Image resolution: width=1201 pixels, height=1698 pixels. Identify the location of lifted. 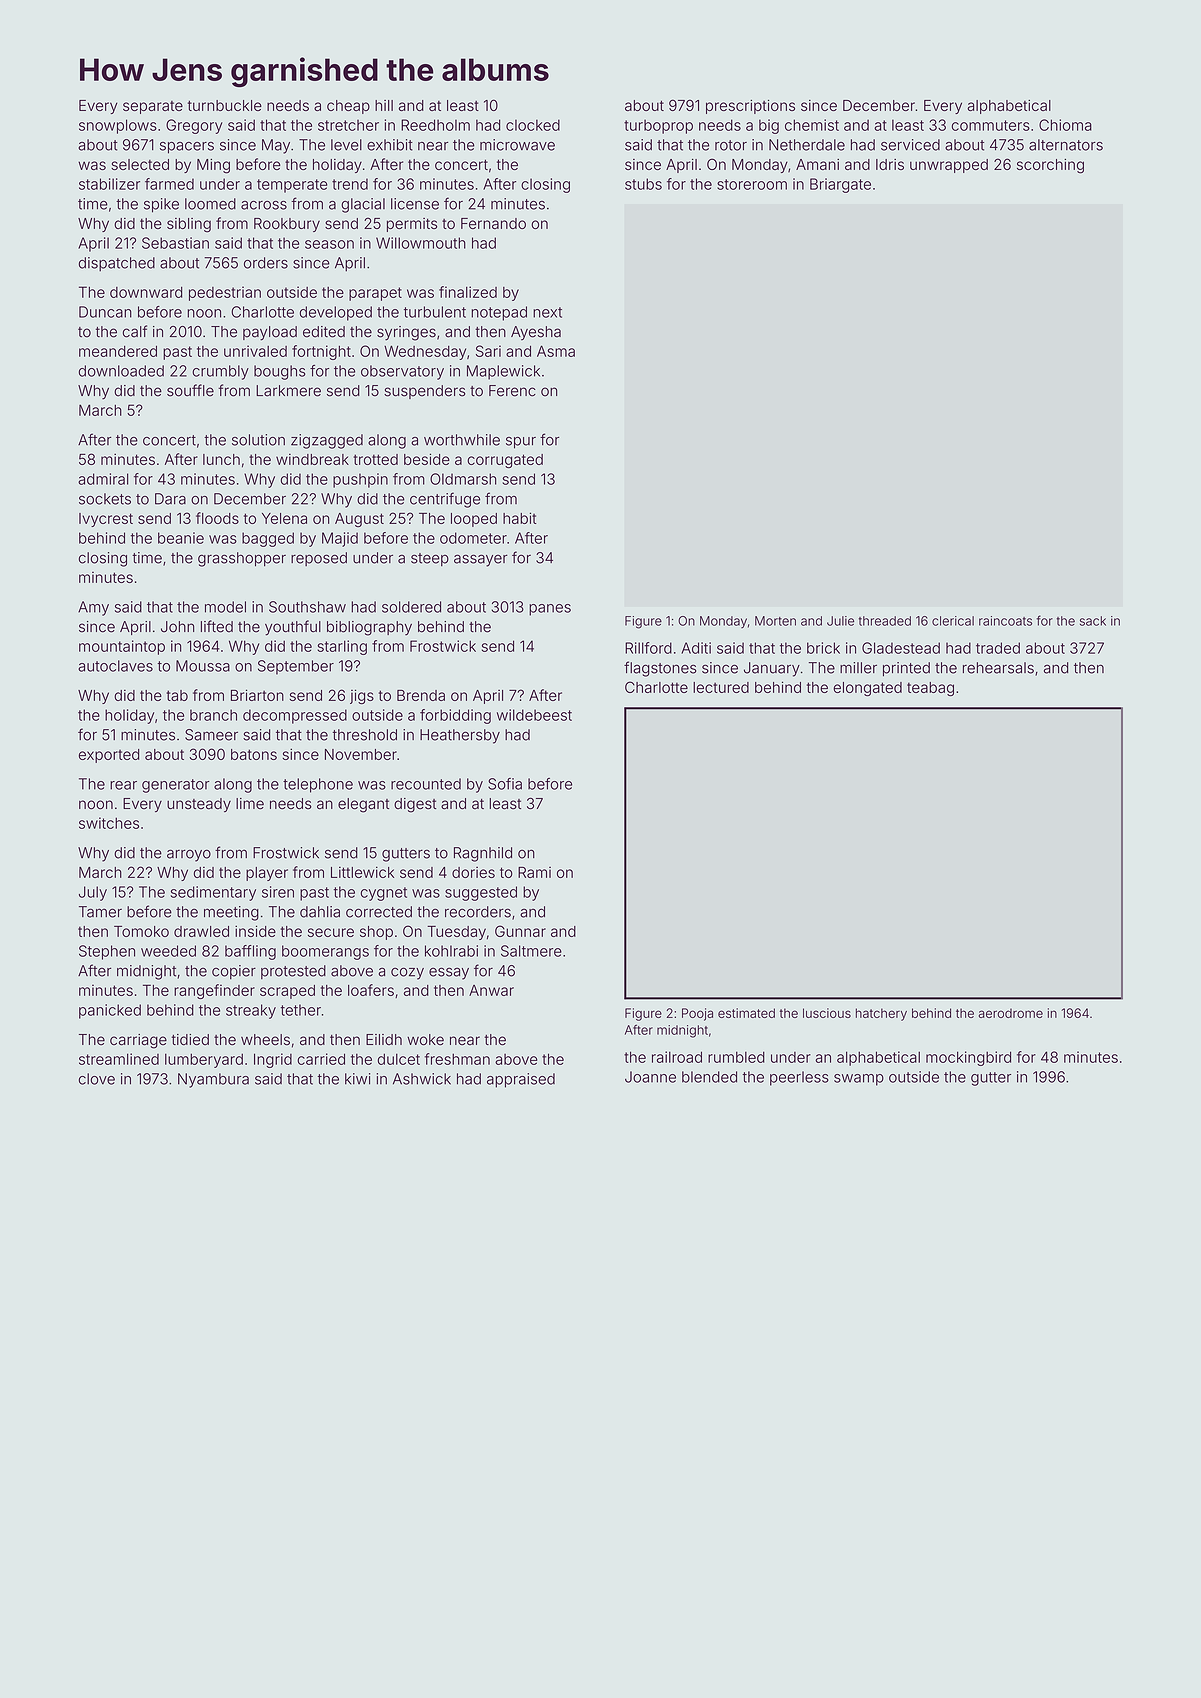
(217, 626).
